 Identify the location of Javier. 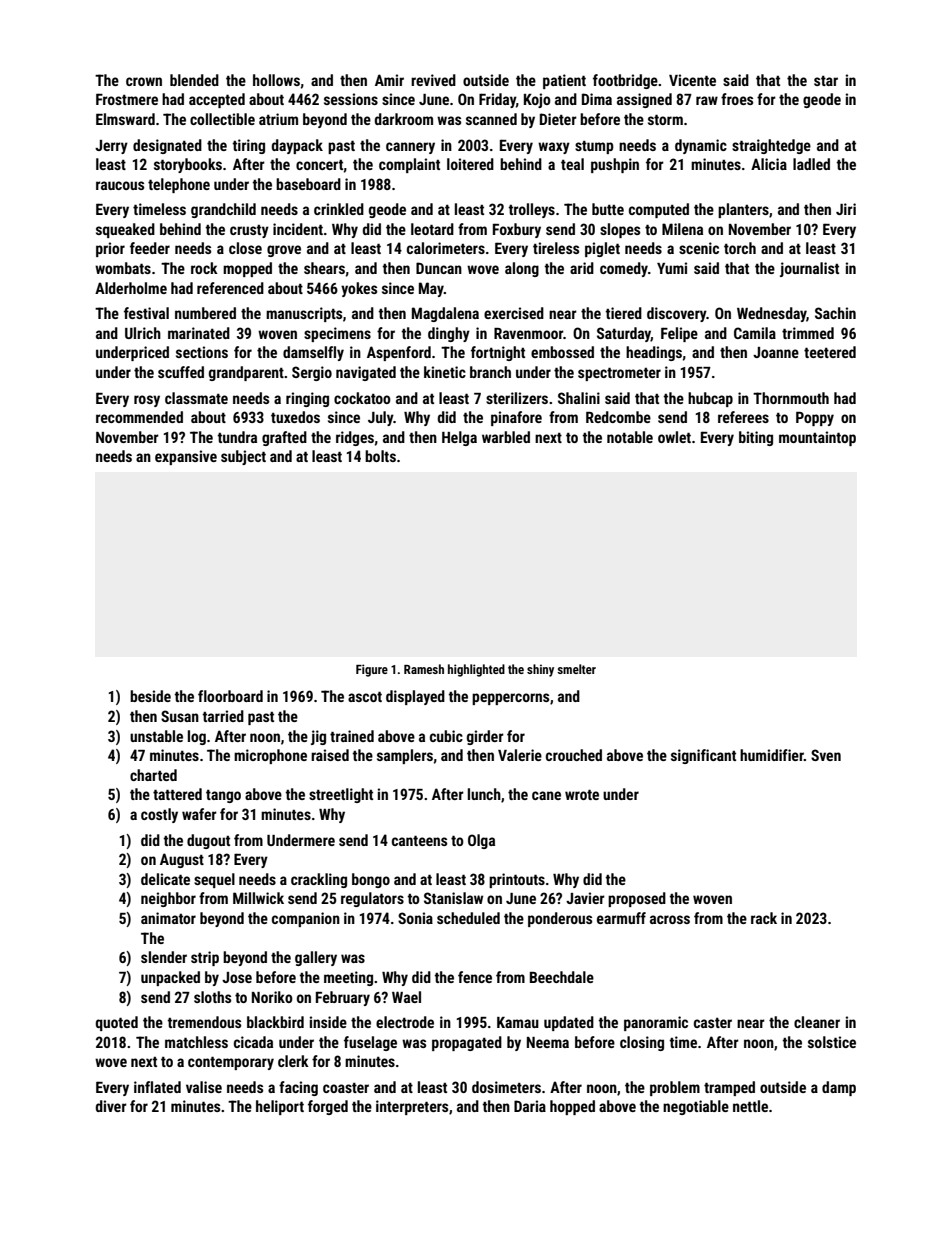
(585, 898).
